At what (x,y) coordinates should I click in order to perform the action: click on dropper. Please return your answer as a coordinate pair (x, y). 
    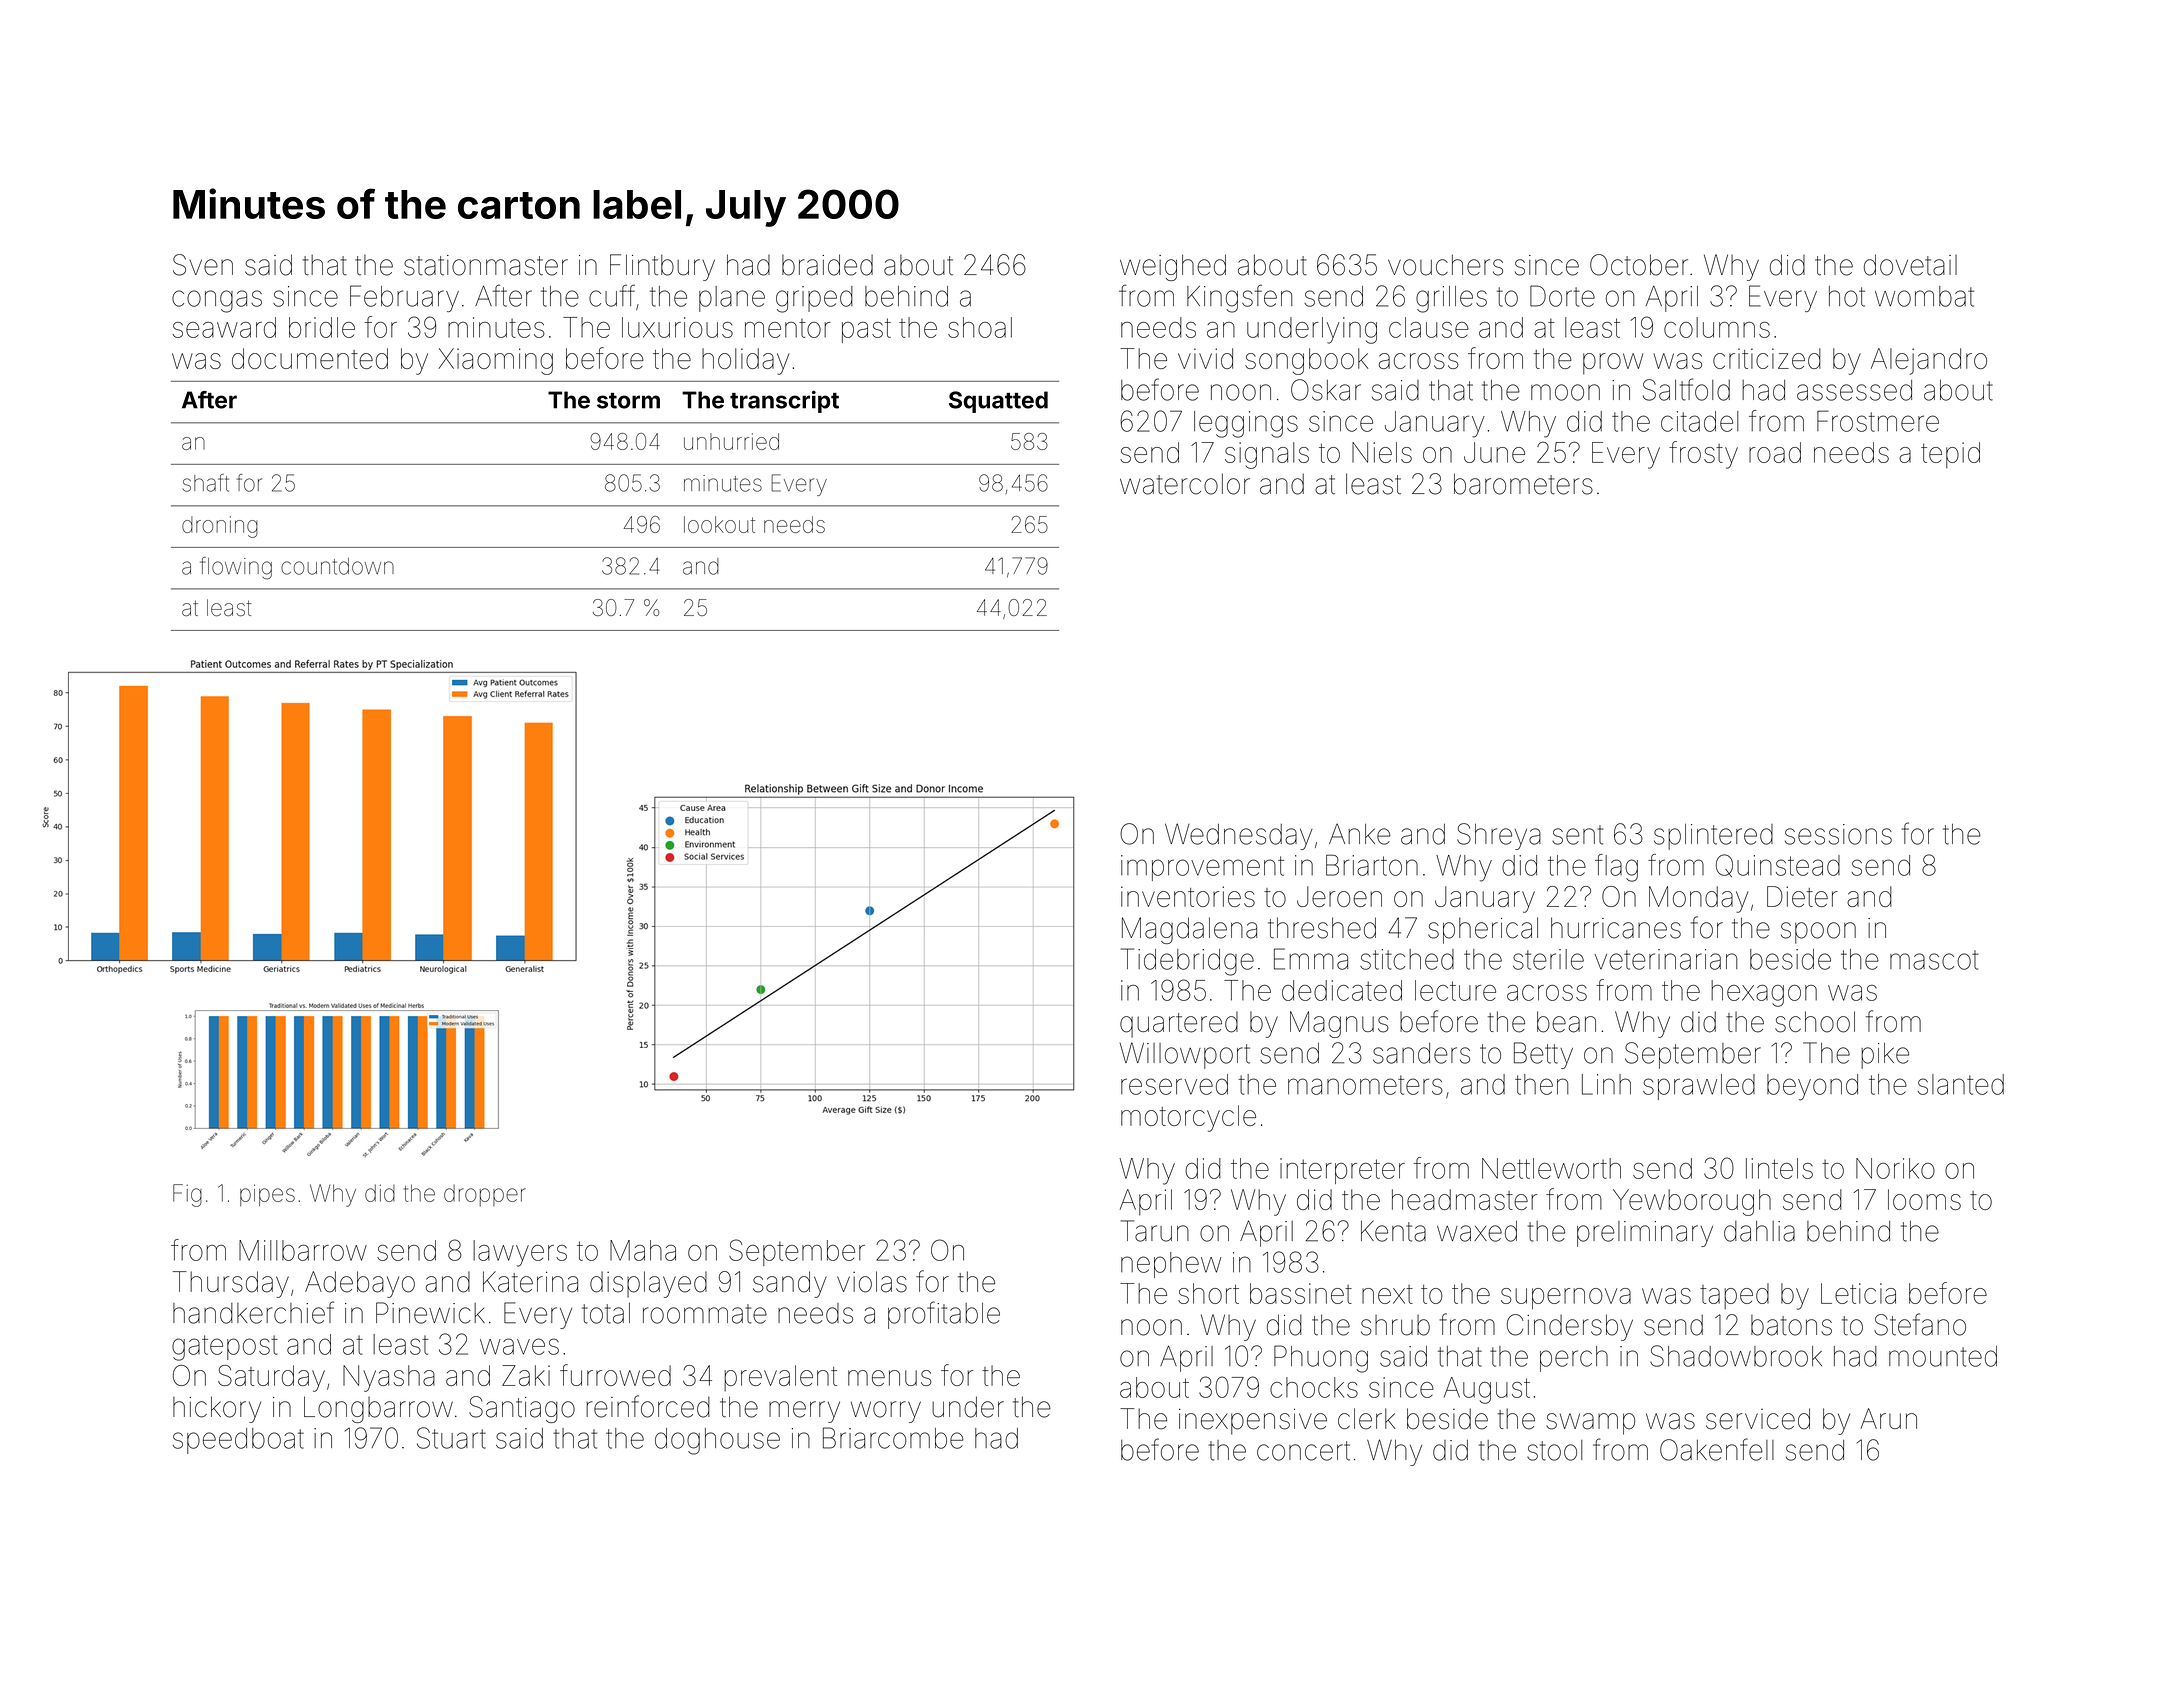
    Looking at the image, I should click on (485, 1195).
